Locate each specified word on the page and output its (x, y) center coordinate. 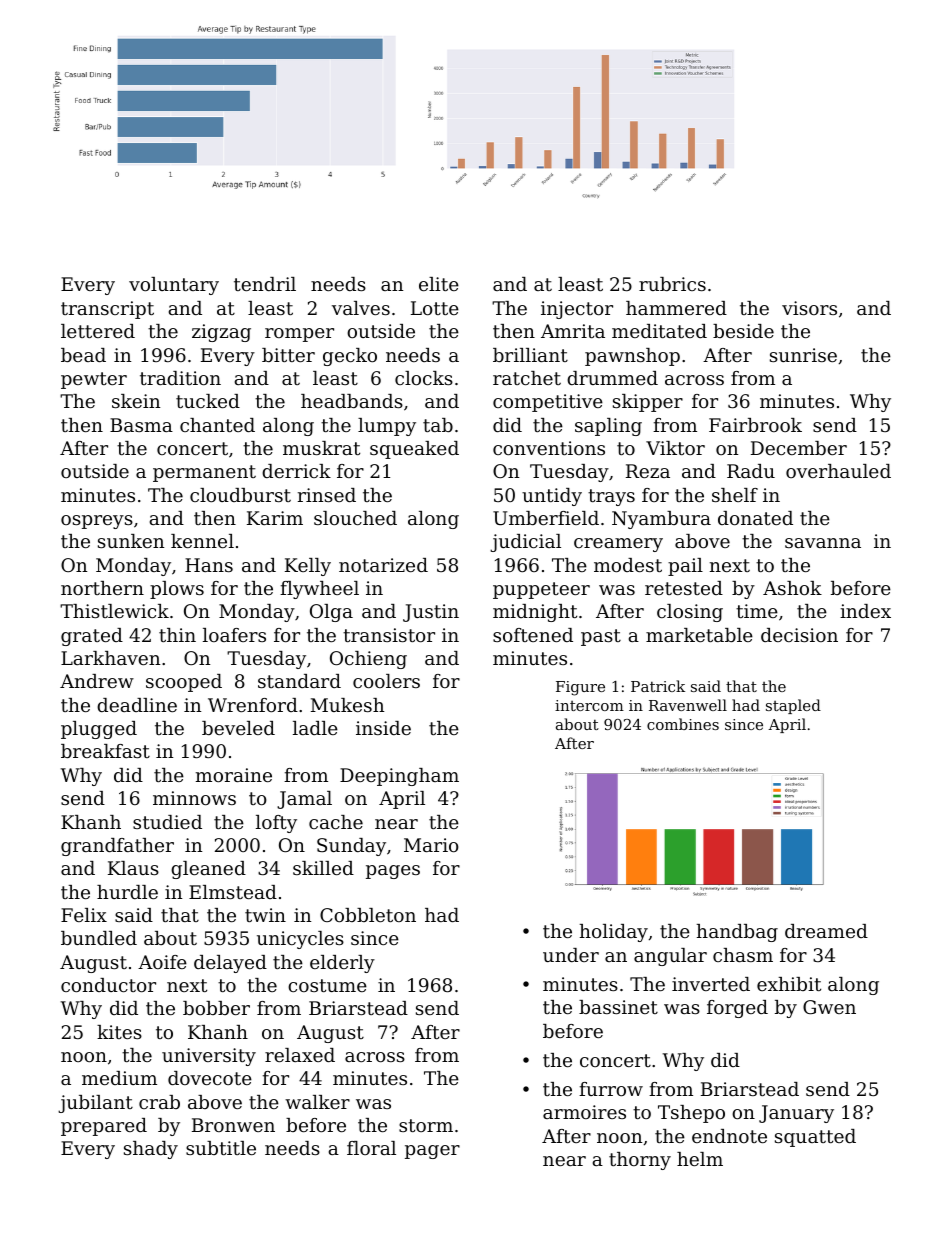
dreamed (826, 931)
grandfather (117, 847)
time (757, 611)
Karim (275, 518)
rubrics (672, 284)
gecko (350, 357)
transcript (107, 310)
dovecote (210, 1078)
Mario (431, 845)
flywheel (319, 590)
